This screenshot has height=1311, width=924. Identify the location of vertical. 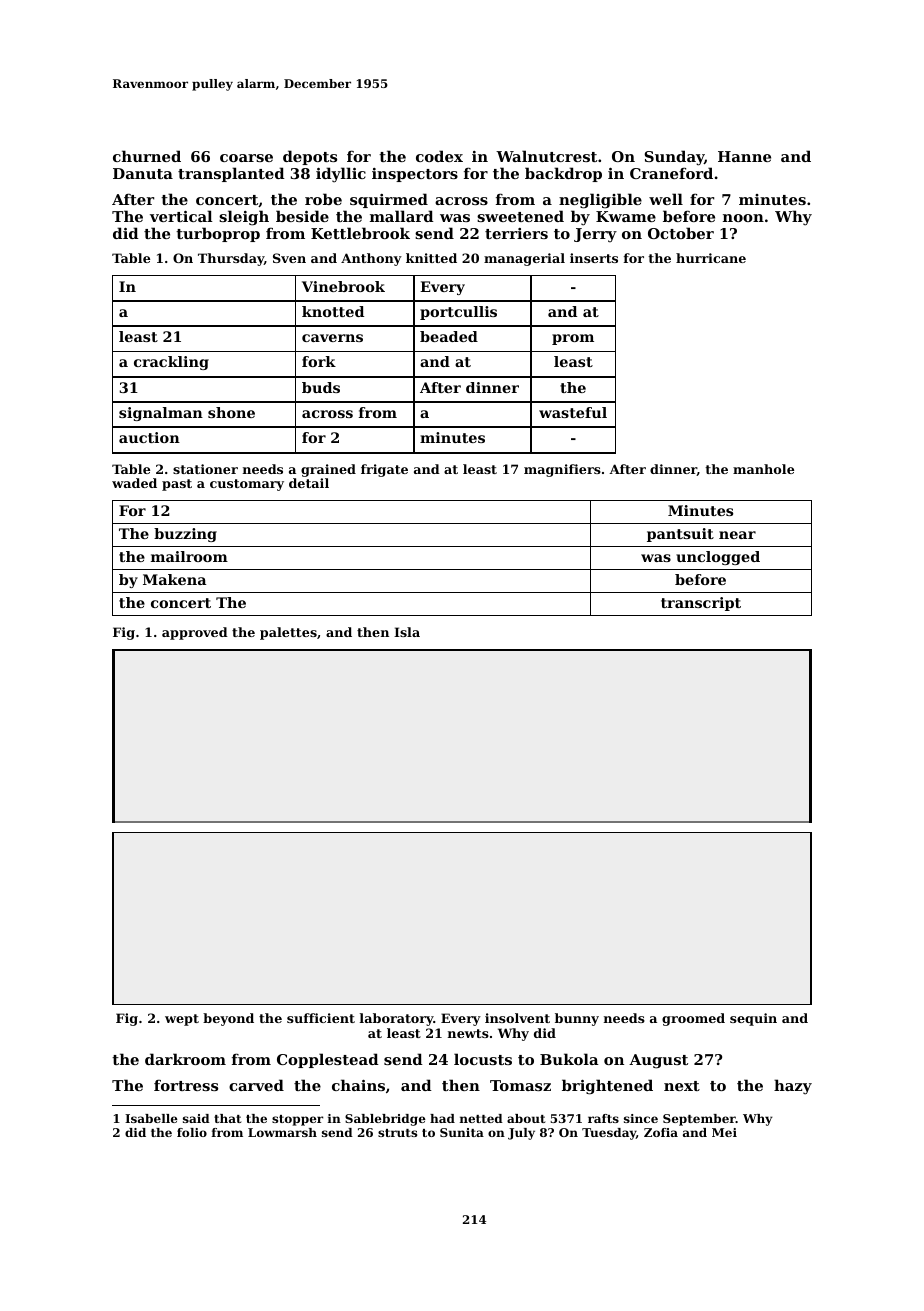
(181, 216).
